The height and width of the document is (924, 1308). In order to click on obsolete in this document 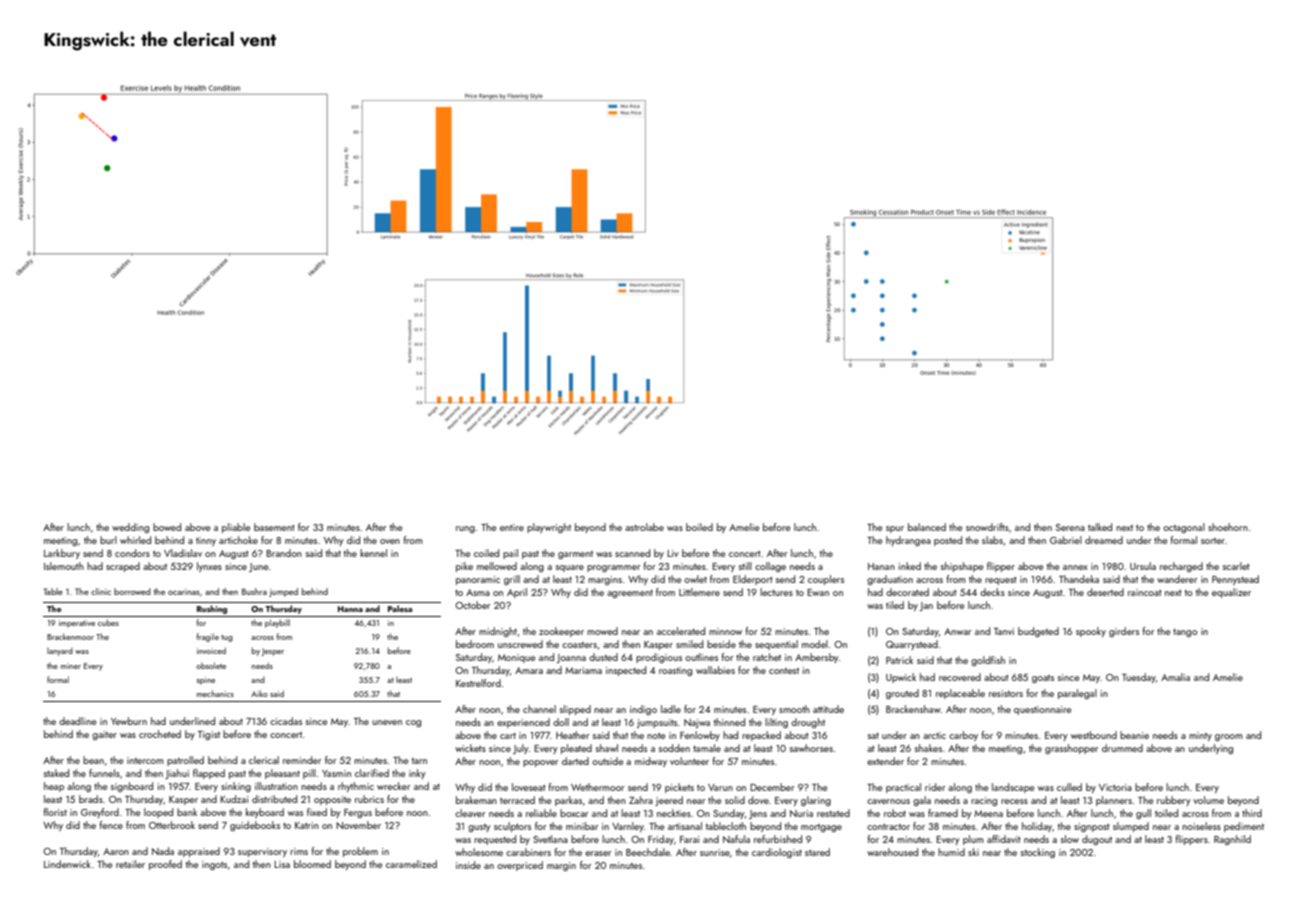, I will do `click(211, 665)`.
